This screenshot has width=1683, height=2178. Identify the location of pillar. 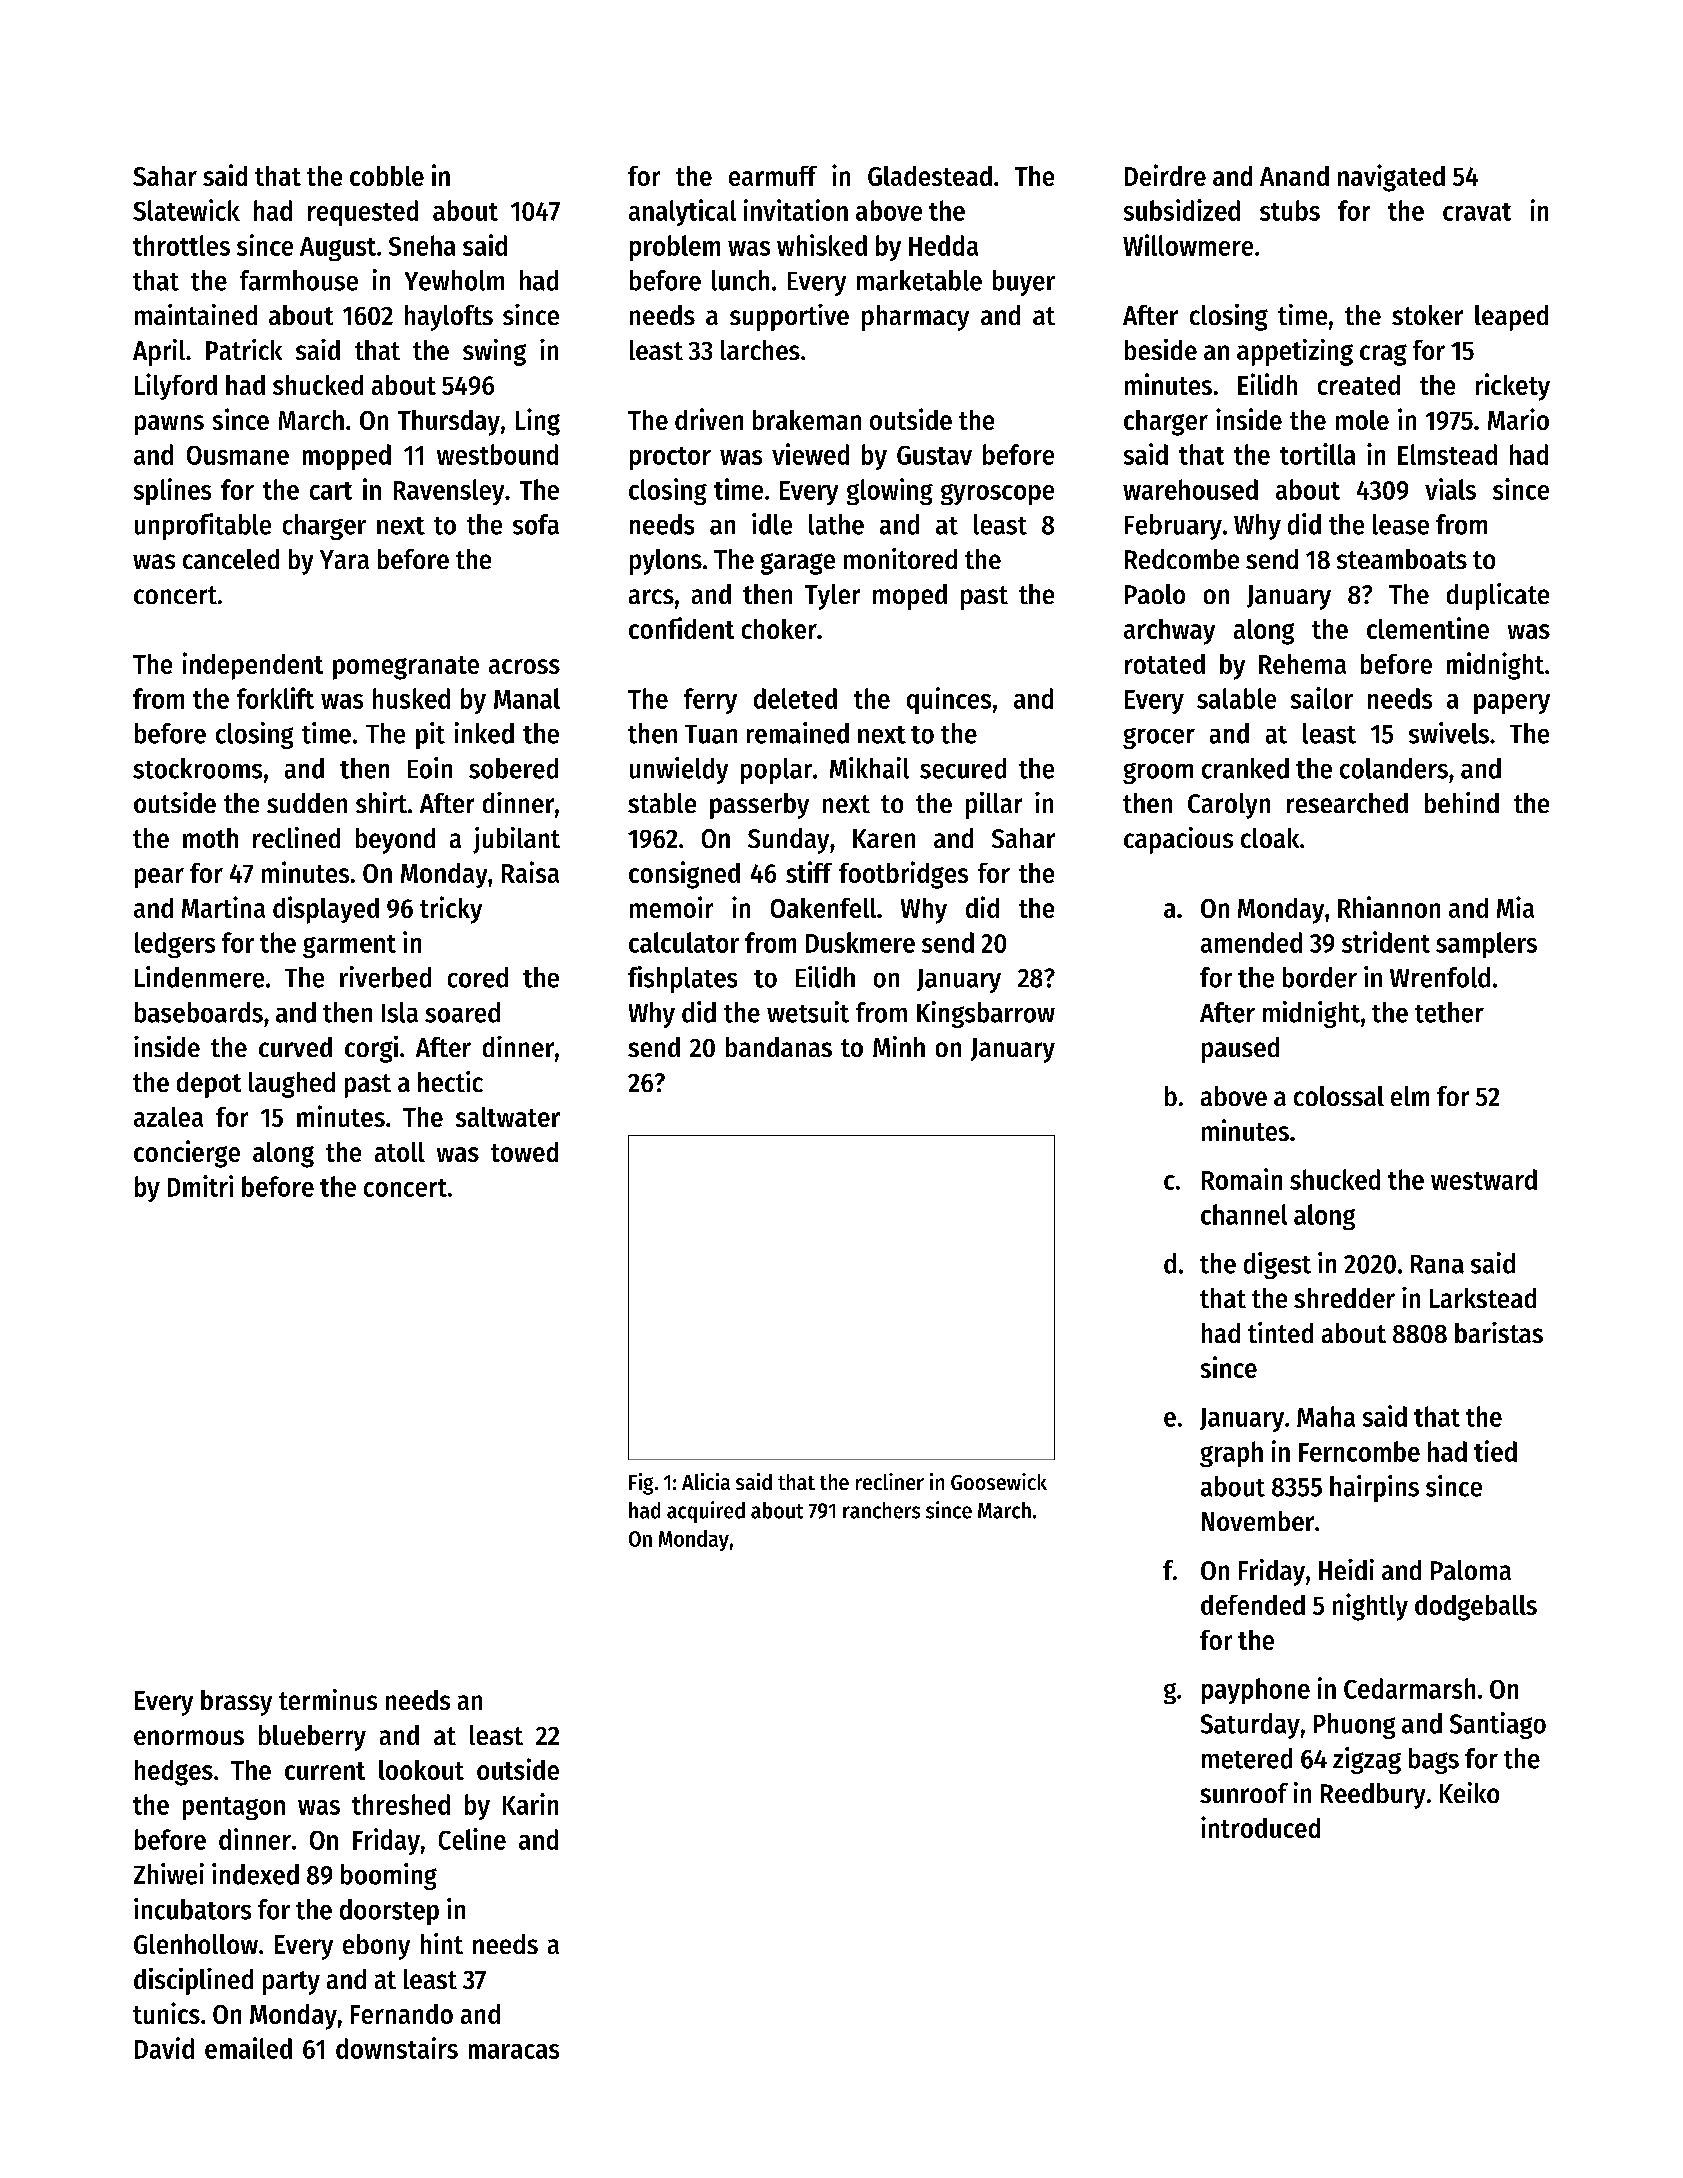
(994, 805).
